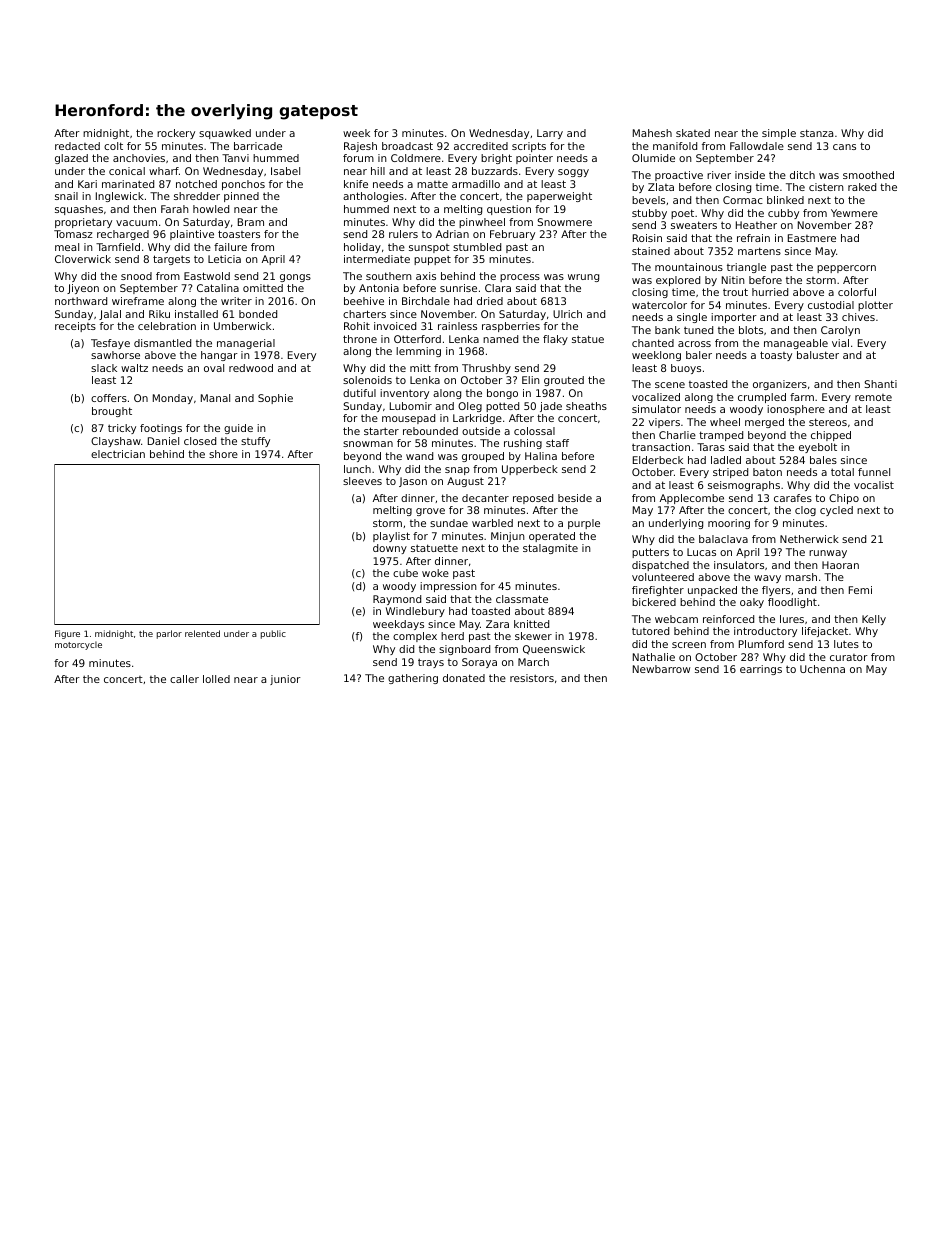 This image has height=1233, width=952. I want to click on parlor, so click(169, 634).
